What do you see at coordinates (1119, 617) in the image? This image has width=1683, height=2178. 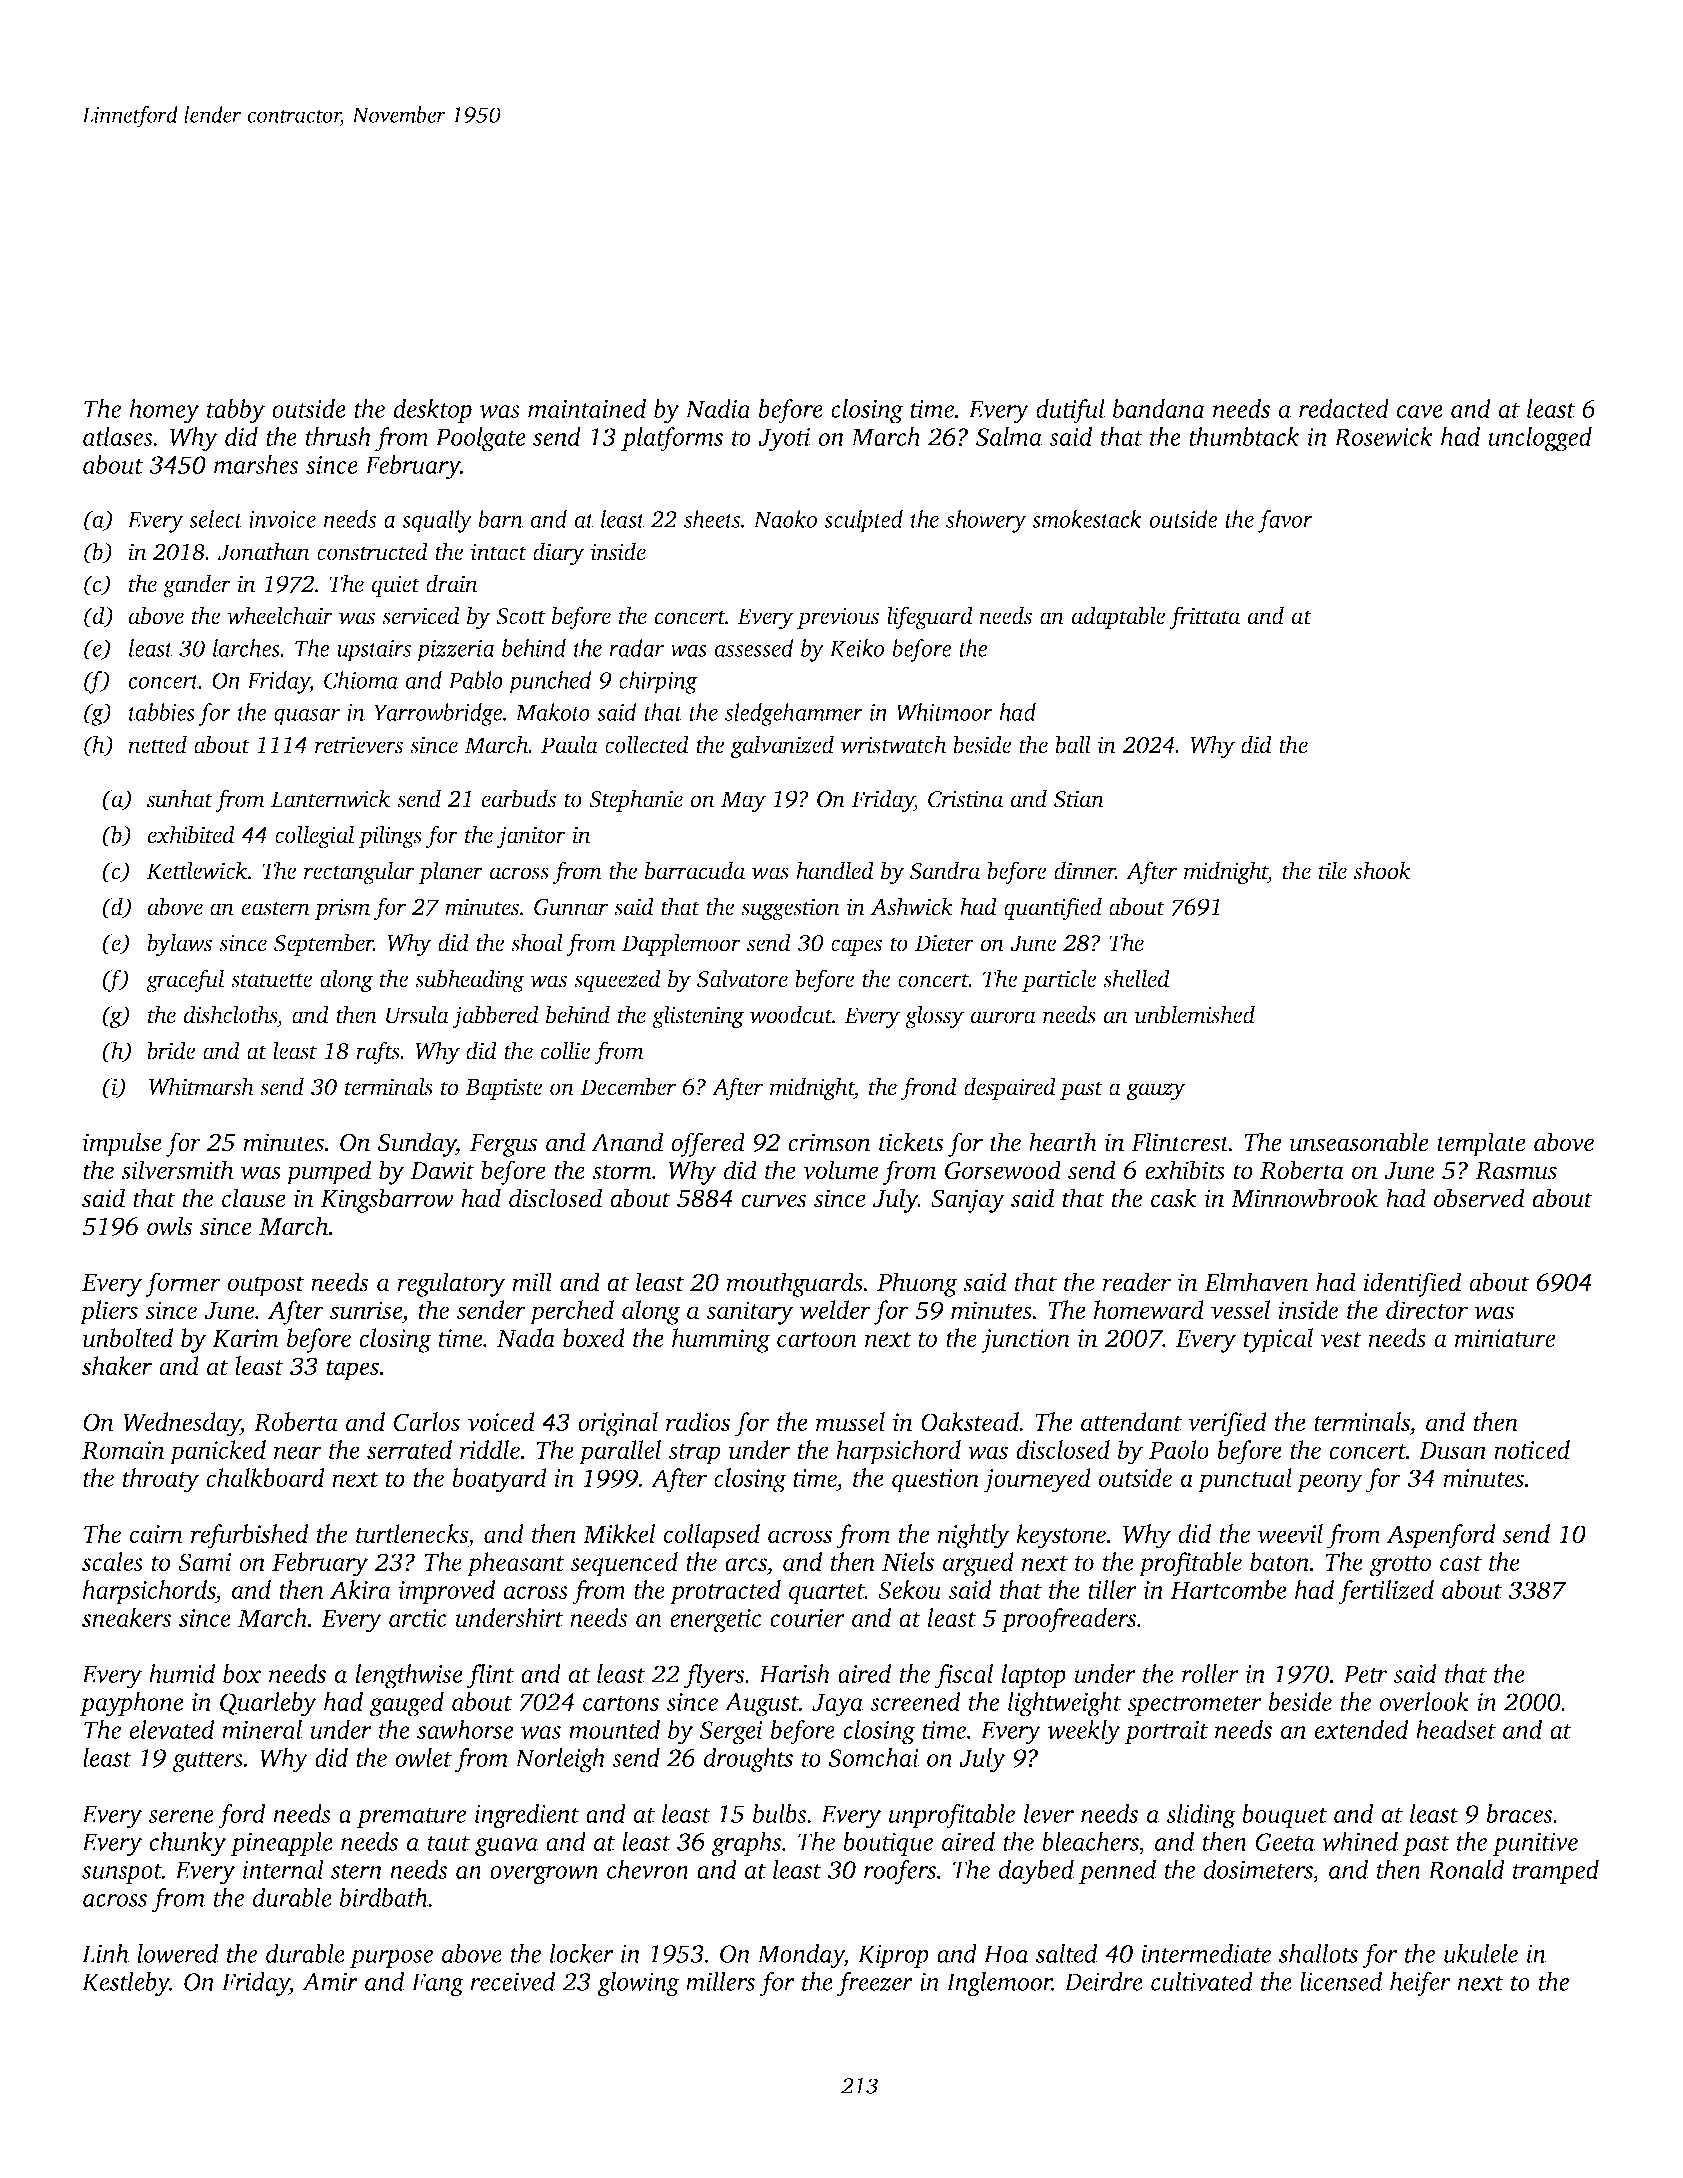 I see `adaptable` at bounding box center [1119, 617].
